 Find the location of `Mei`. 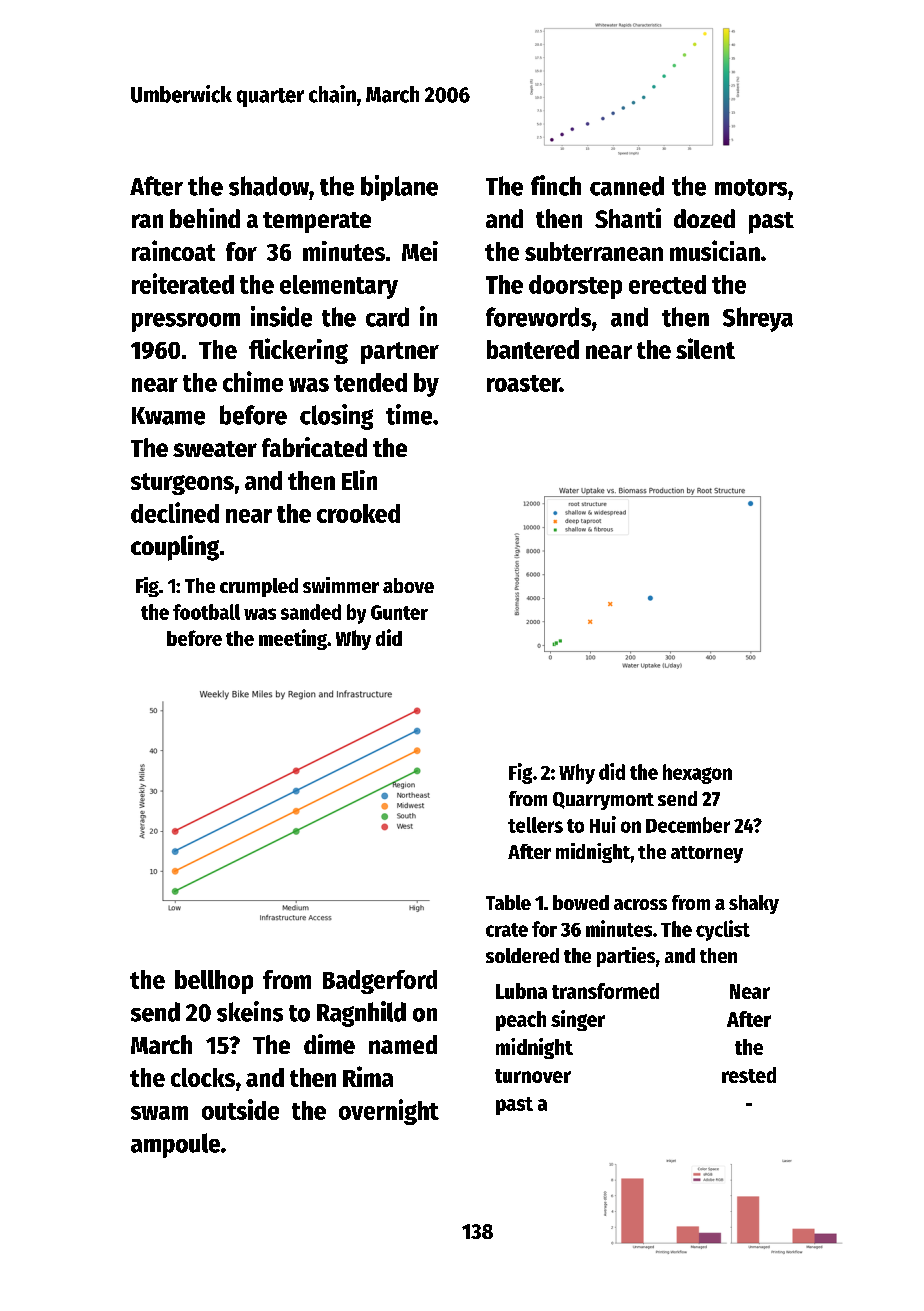

Mei is located at coordinates (420, 251).
